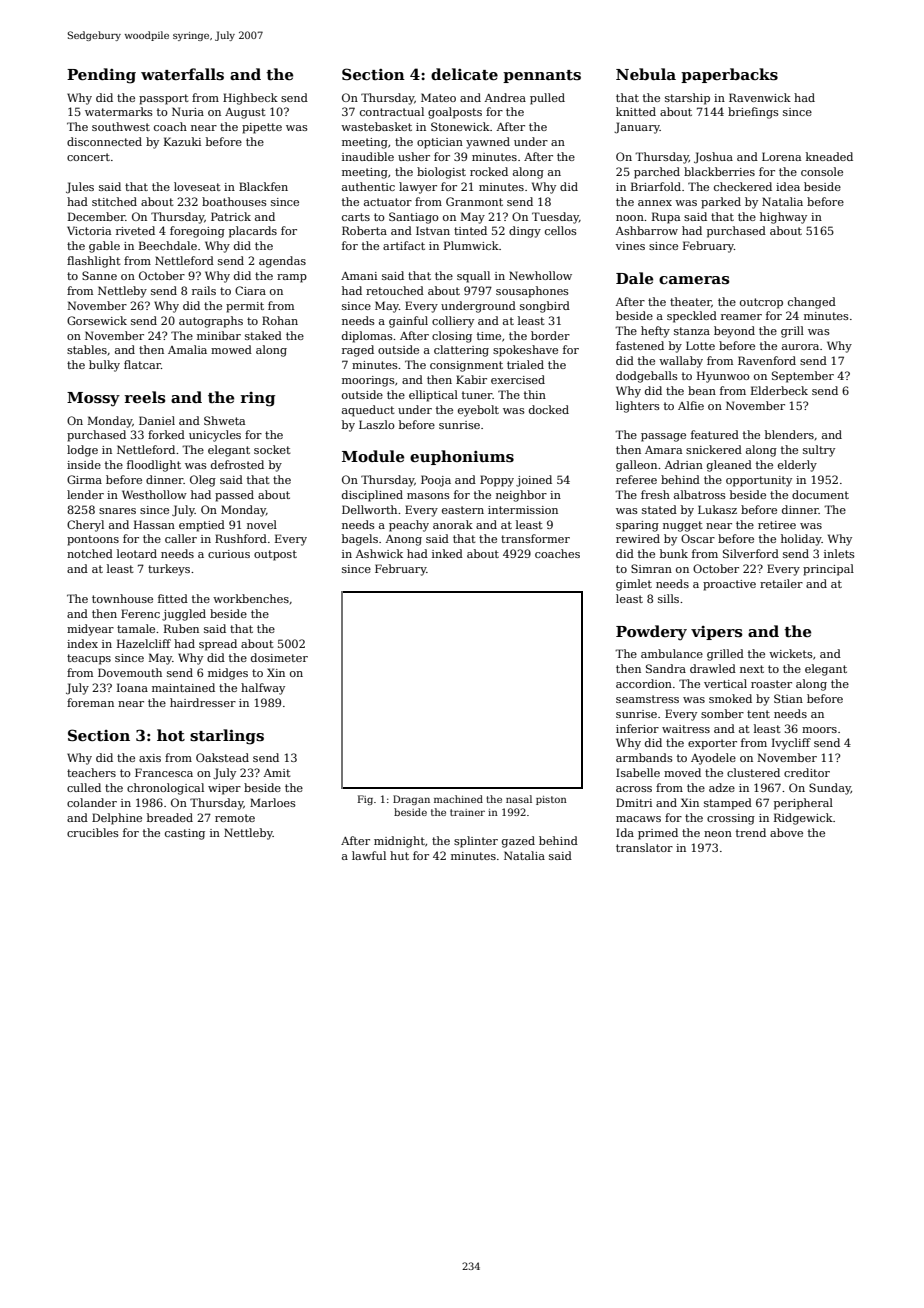 This screenshot has width=924, height=1308. I want to click on cameras, so click(694, 280).
